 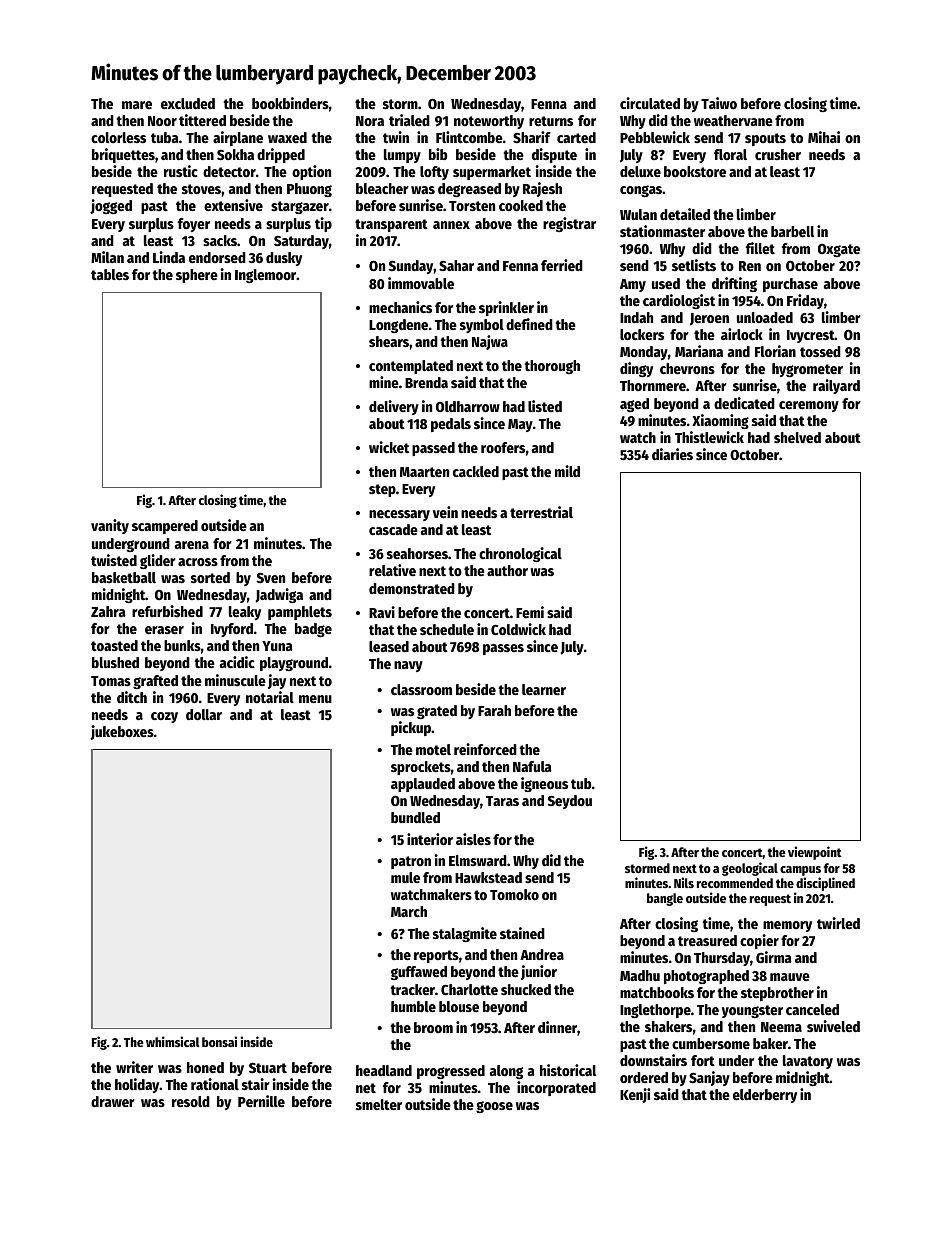 I want to click on Farah, so click(x=494, y=710).
